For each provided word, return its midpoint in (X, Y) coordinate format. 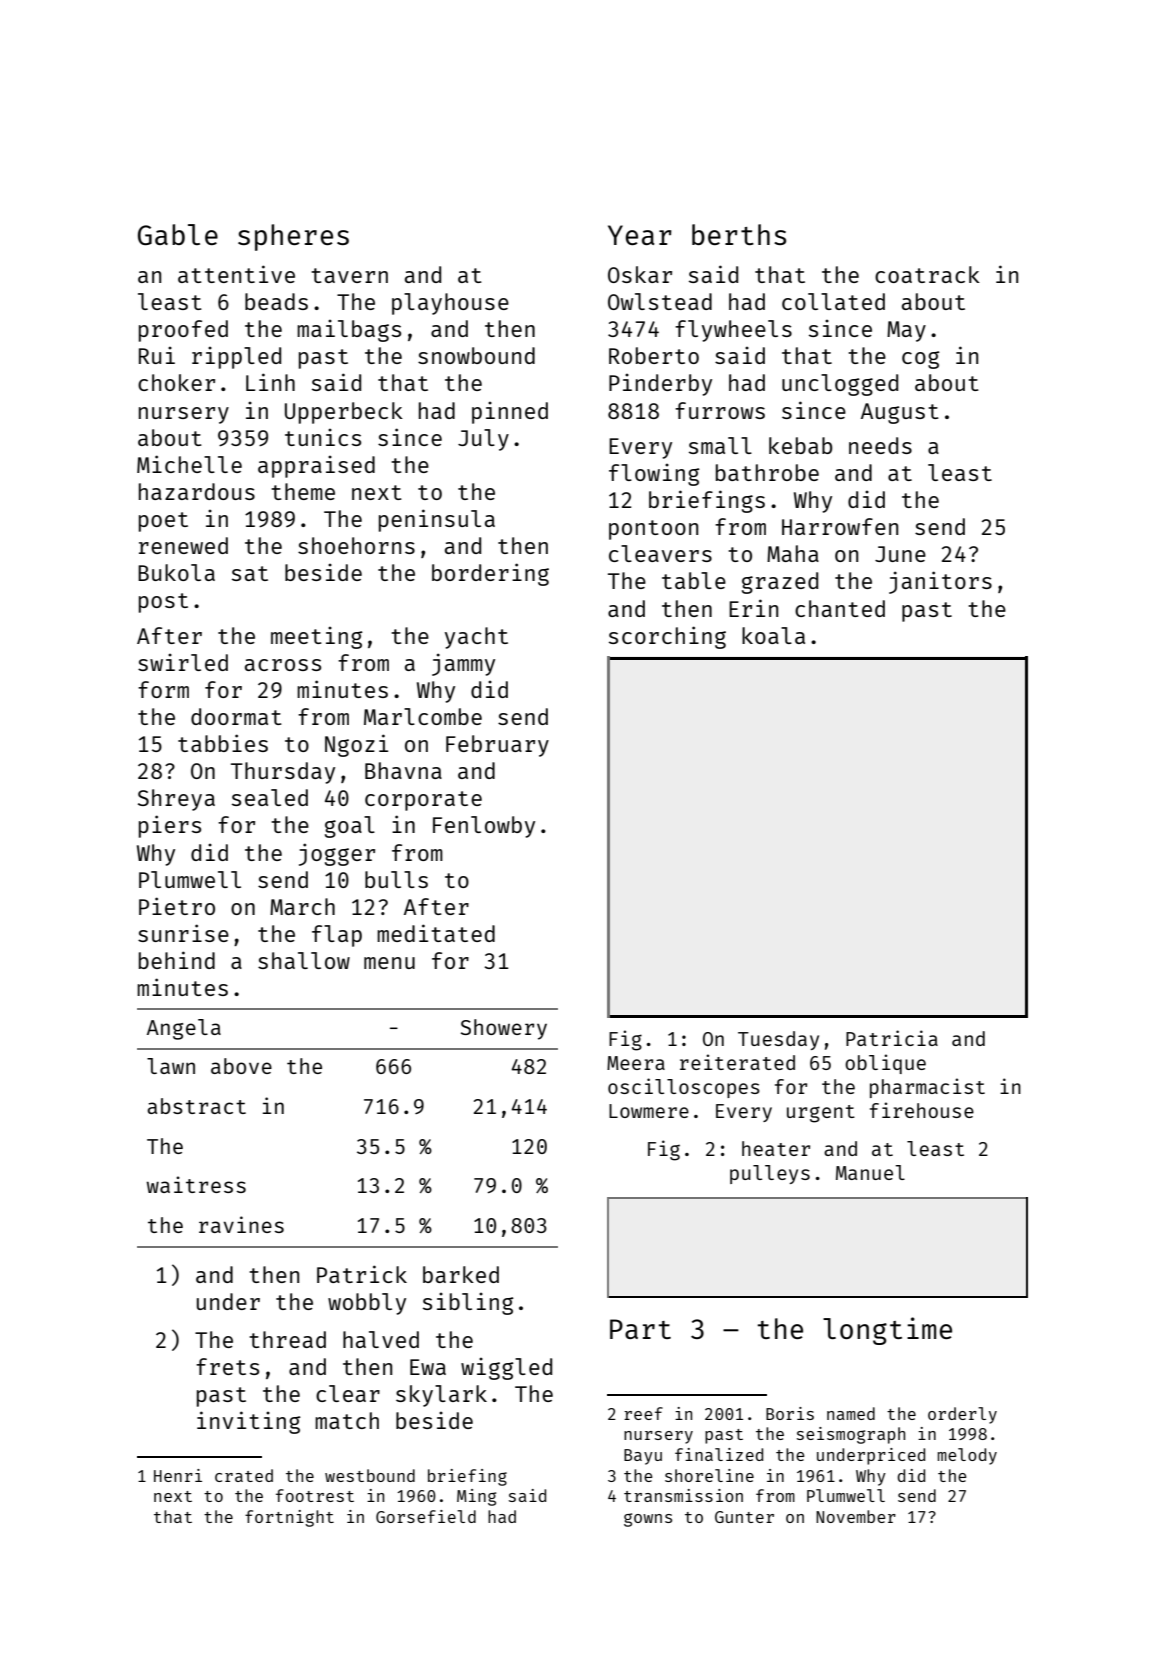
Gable (178, 234)
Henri (178, 1475)
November (856, 1516)
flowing (654, 475)
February (497, 746)
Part (640, 1329)
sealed (270, 797)
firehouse (922, 1110)
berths (739, 234)
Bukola (176, 572)
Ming (476, 1497)
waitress (196, 1184)
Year (640, 235)
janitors (940, 582)
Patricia (892, 1038)
